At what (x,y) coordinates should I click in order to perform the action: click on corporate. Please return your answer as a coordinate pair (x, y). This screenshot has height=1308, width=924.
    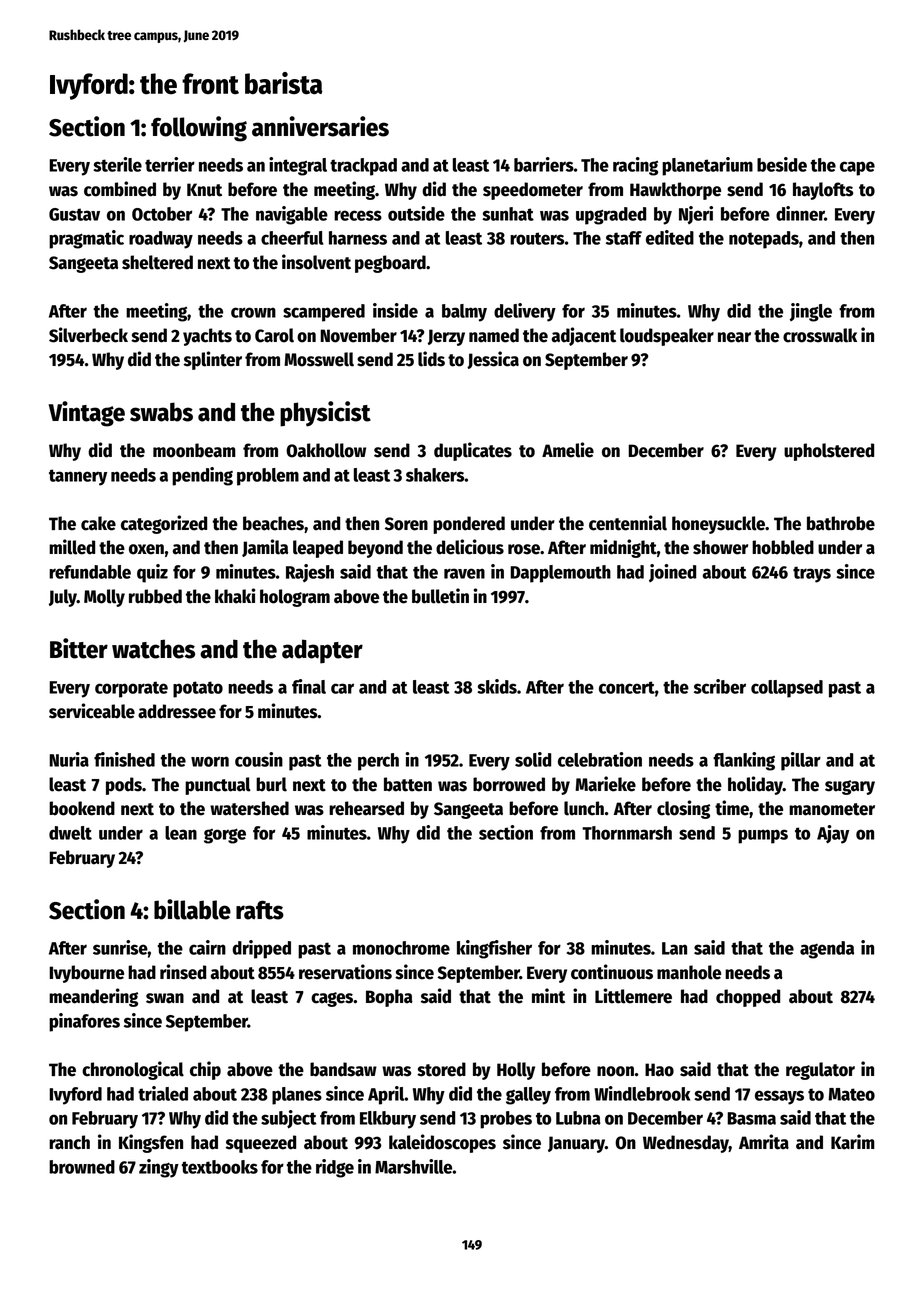
    Looking at the image, I should click on (131, 689).
